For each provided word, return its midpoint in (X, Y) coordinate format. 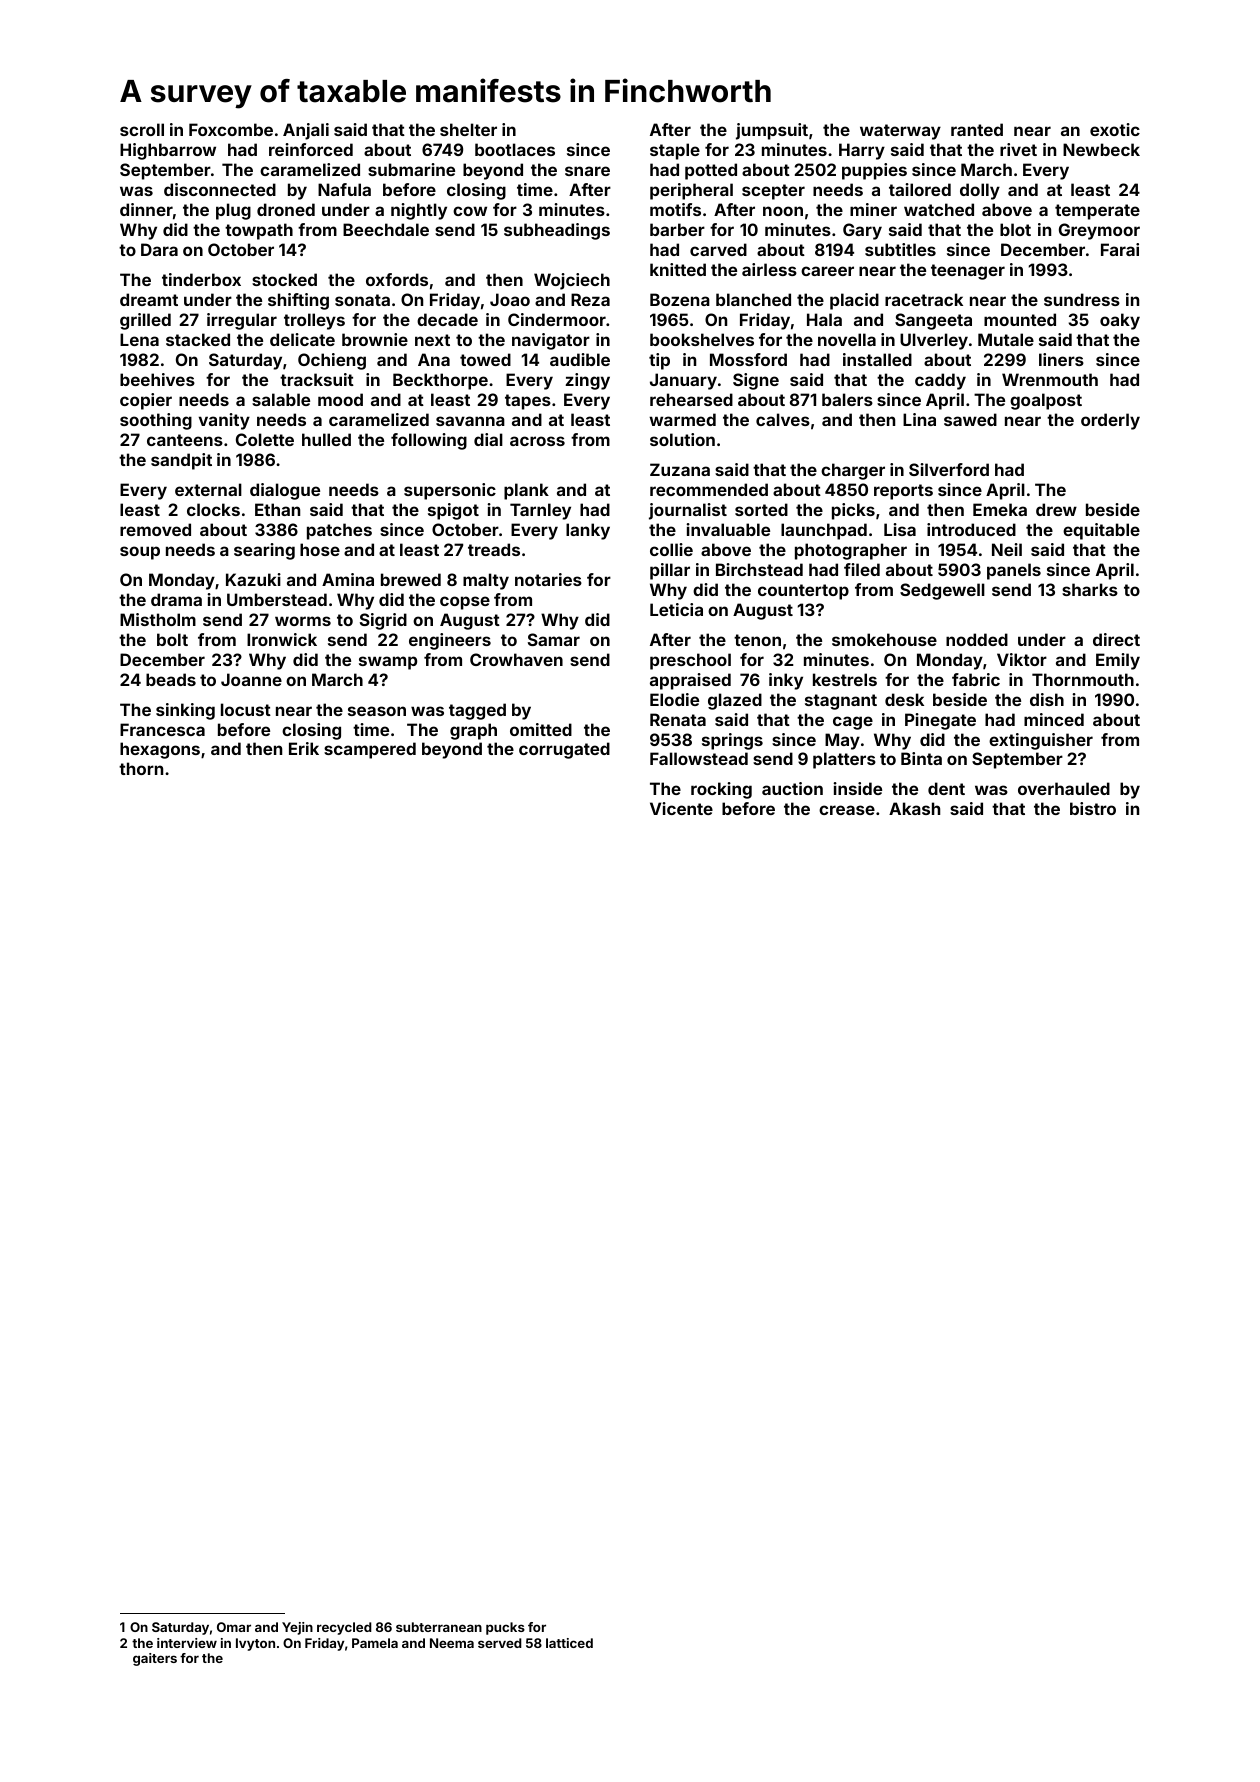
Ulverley (934, 341)
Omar (234, 1627)
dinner (146, 209)
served (500, 1643)
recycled (344, 1628)
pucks (505, 1628)
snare (587, 171)
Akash (914, 808)
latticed (569, 1643)
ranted (977, 129)
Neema (452, 1643)
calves (783, 419)
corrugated (564, 750)
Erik (304, 748)
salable (281, 399)
